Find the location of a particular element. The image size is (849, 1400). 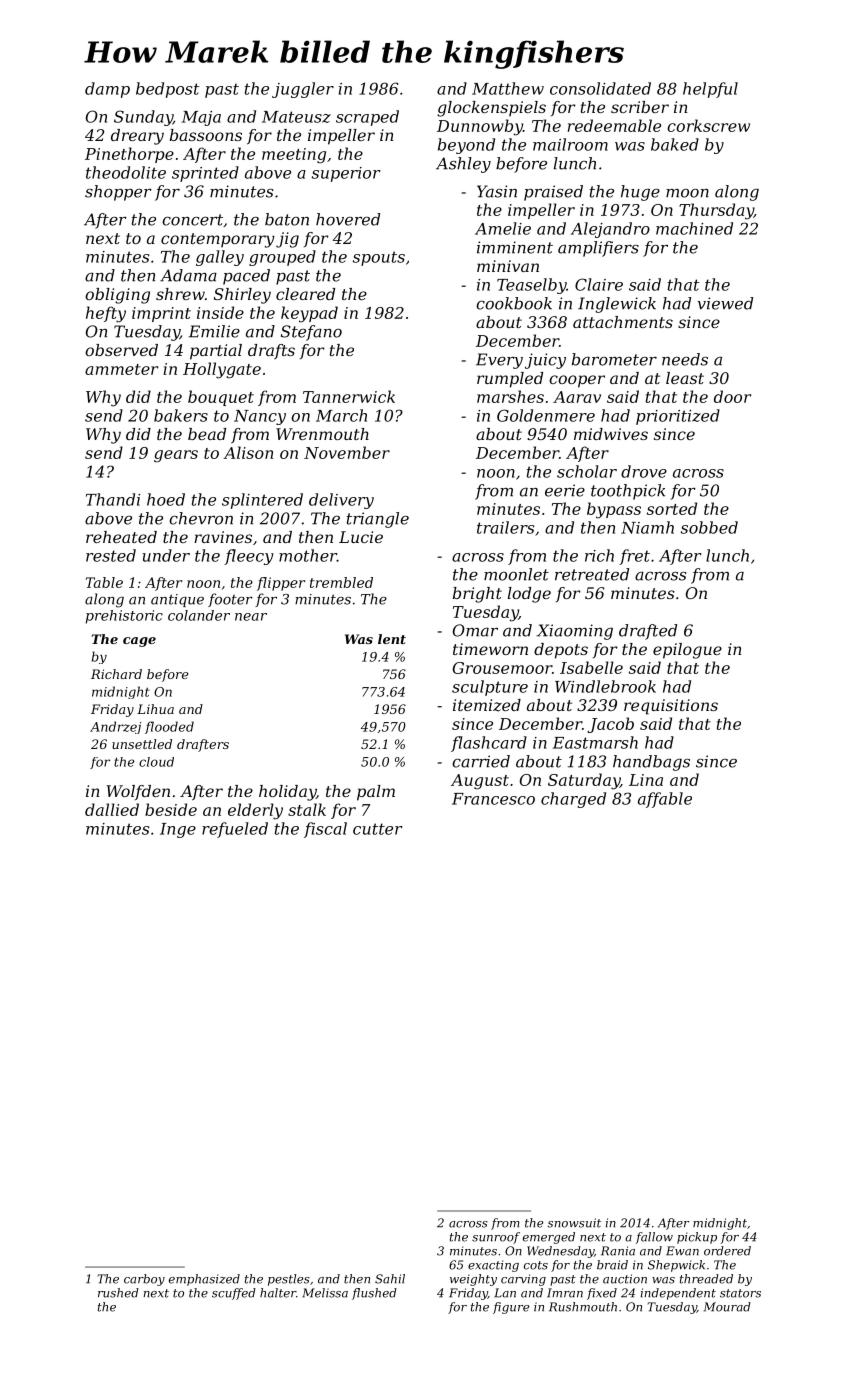

scuffed is located at coordinates (234, 1294).
